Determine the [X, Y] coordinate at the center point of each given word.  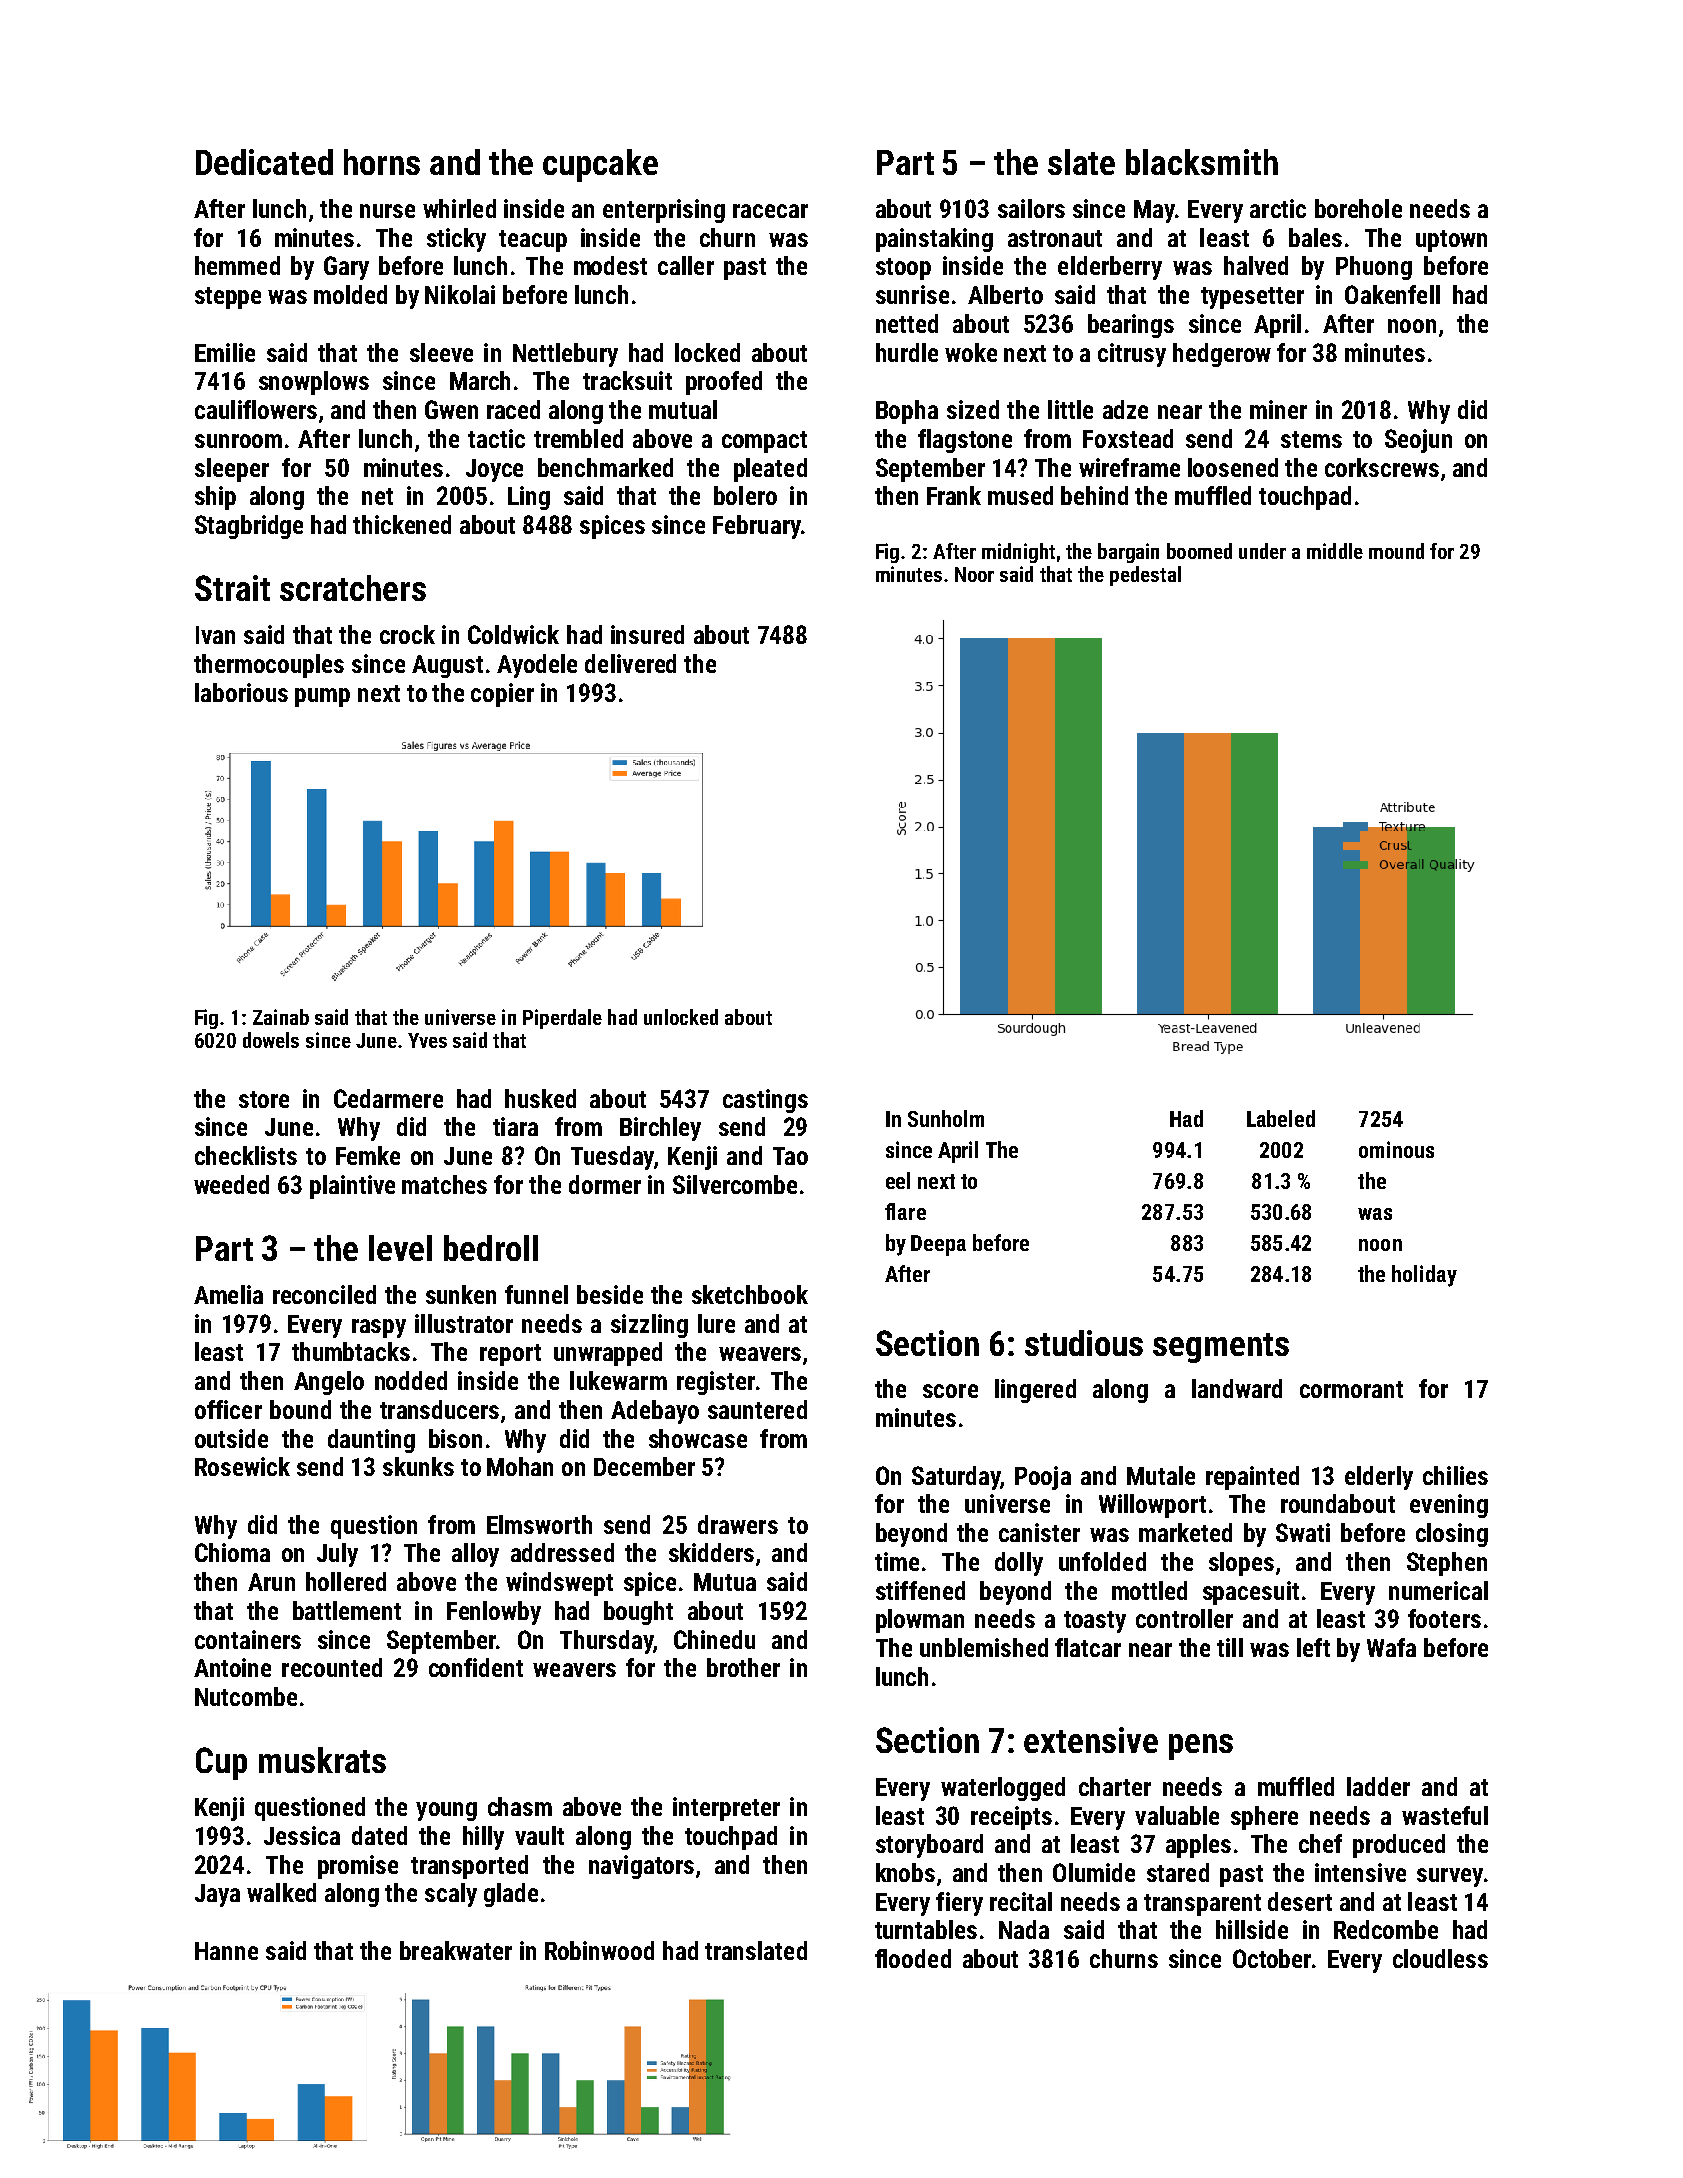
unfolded [1102, 1561]
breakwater [456, 1950]
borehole [1358, 208]
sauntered [757, 1409]
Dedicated [264, 162]
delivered [630, 663]
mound [1396, 551]
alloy [475, 1555]
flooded [913, 1958]
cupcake [600, 165]
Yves [427, 1040]
